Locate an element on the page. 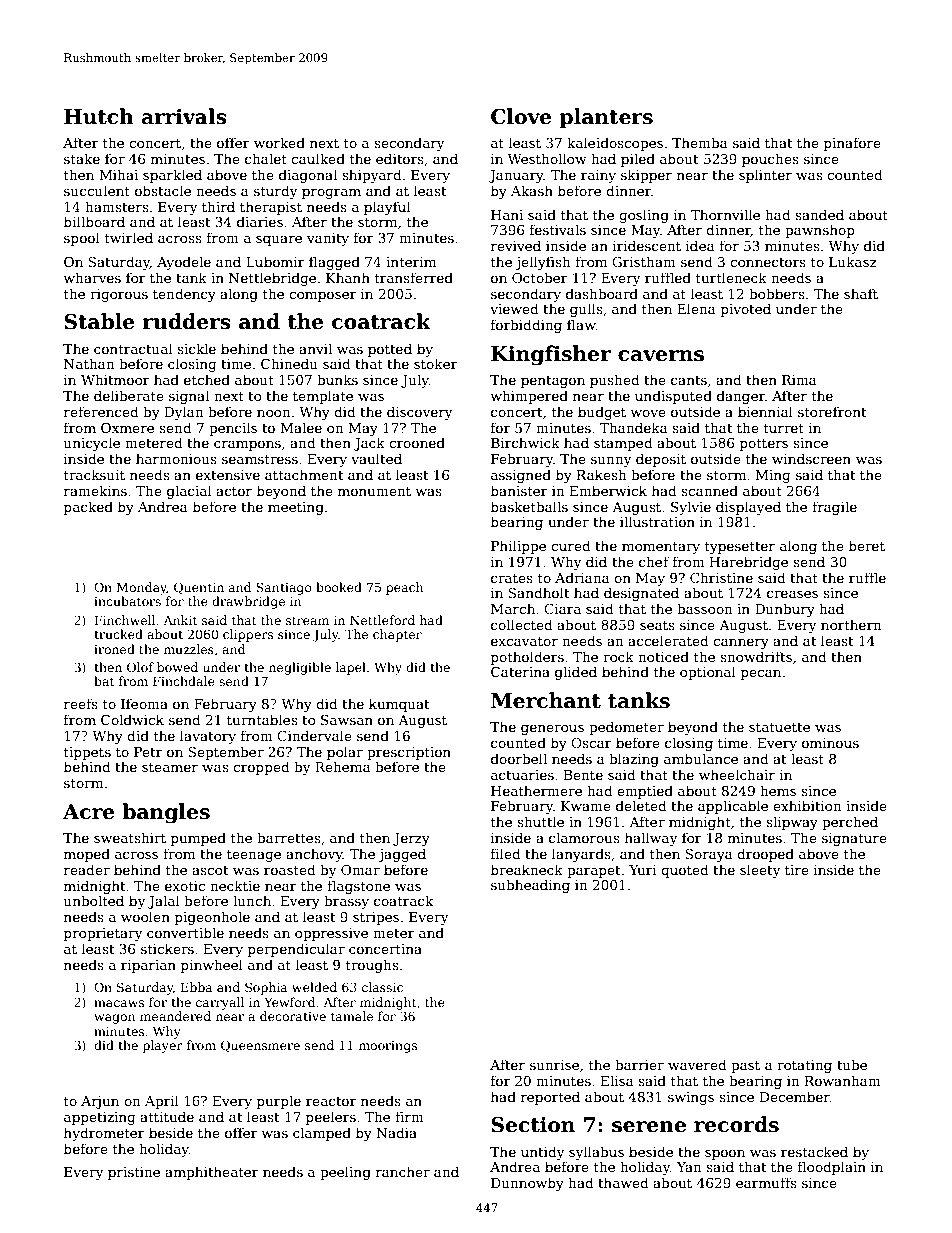 Image resolution: width=952 pixels, height=1233 pixels. spool is located at coordinates (82, 239).
